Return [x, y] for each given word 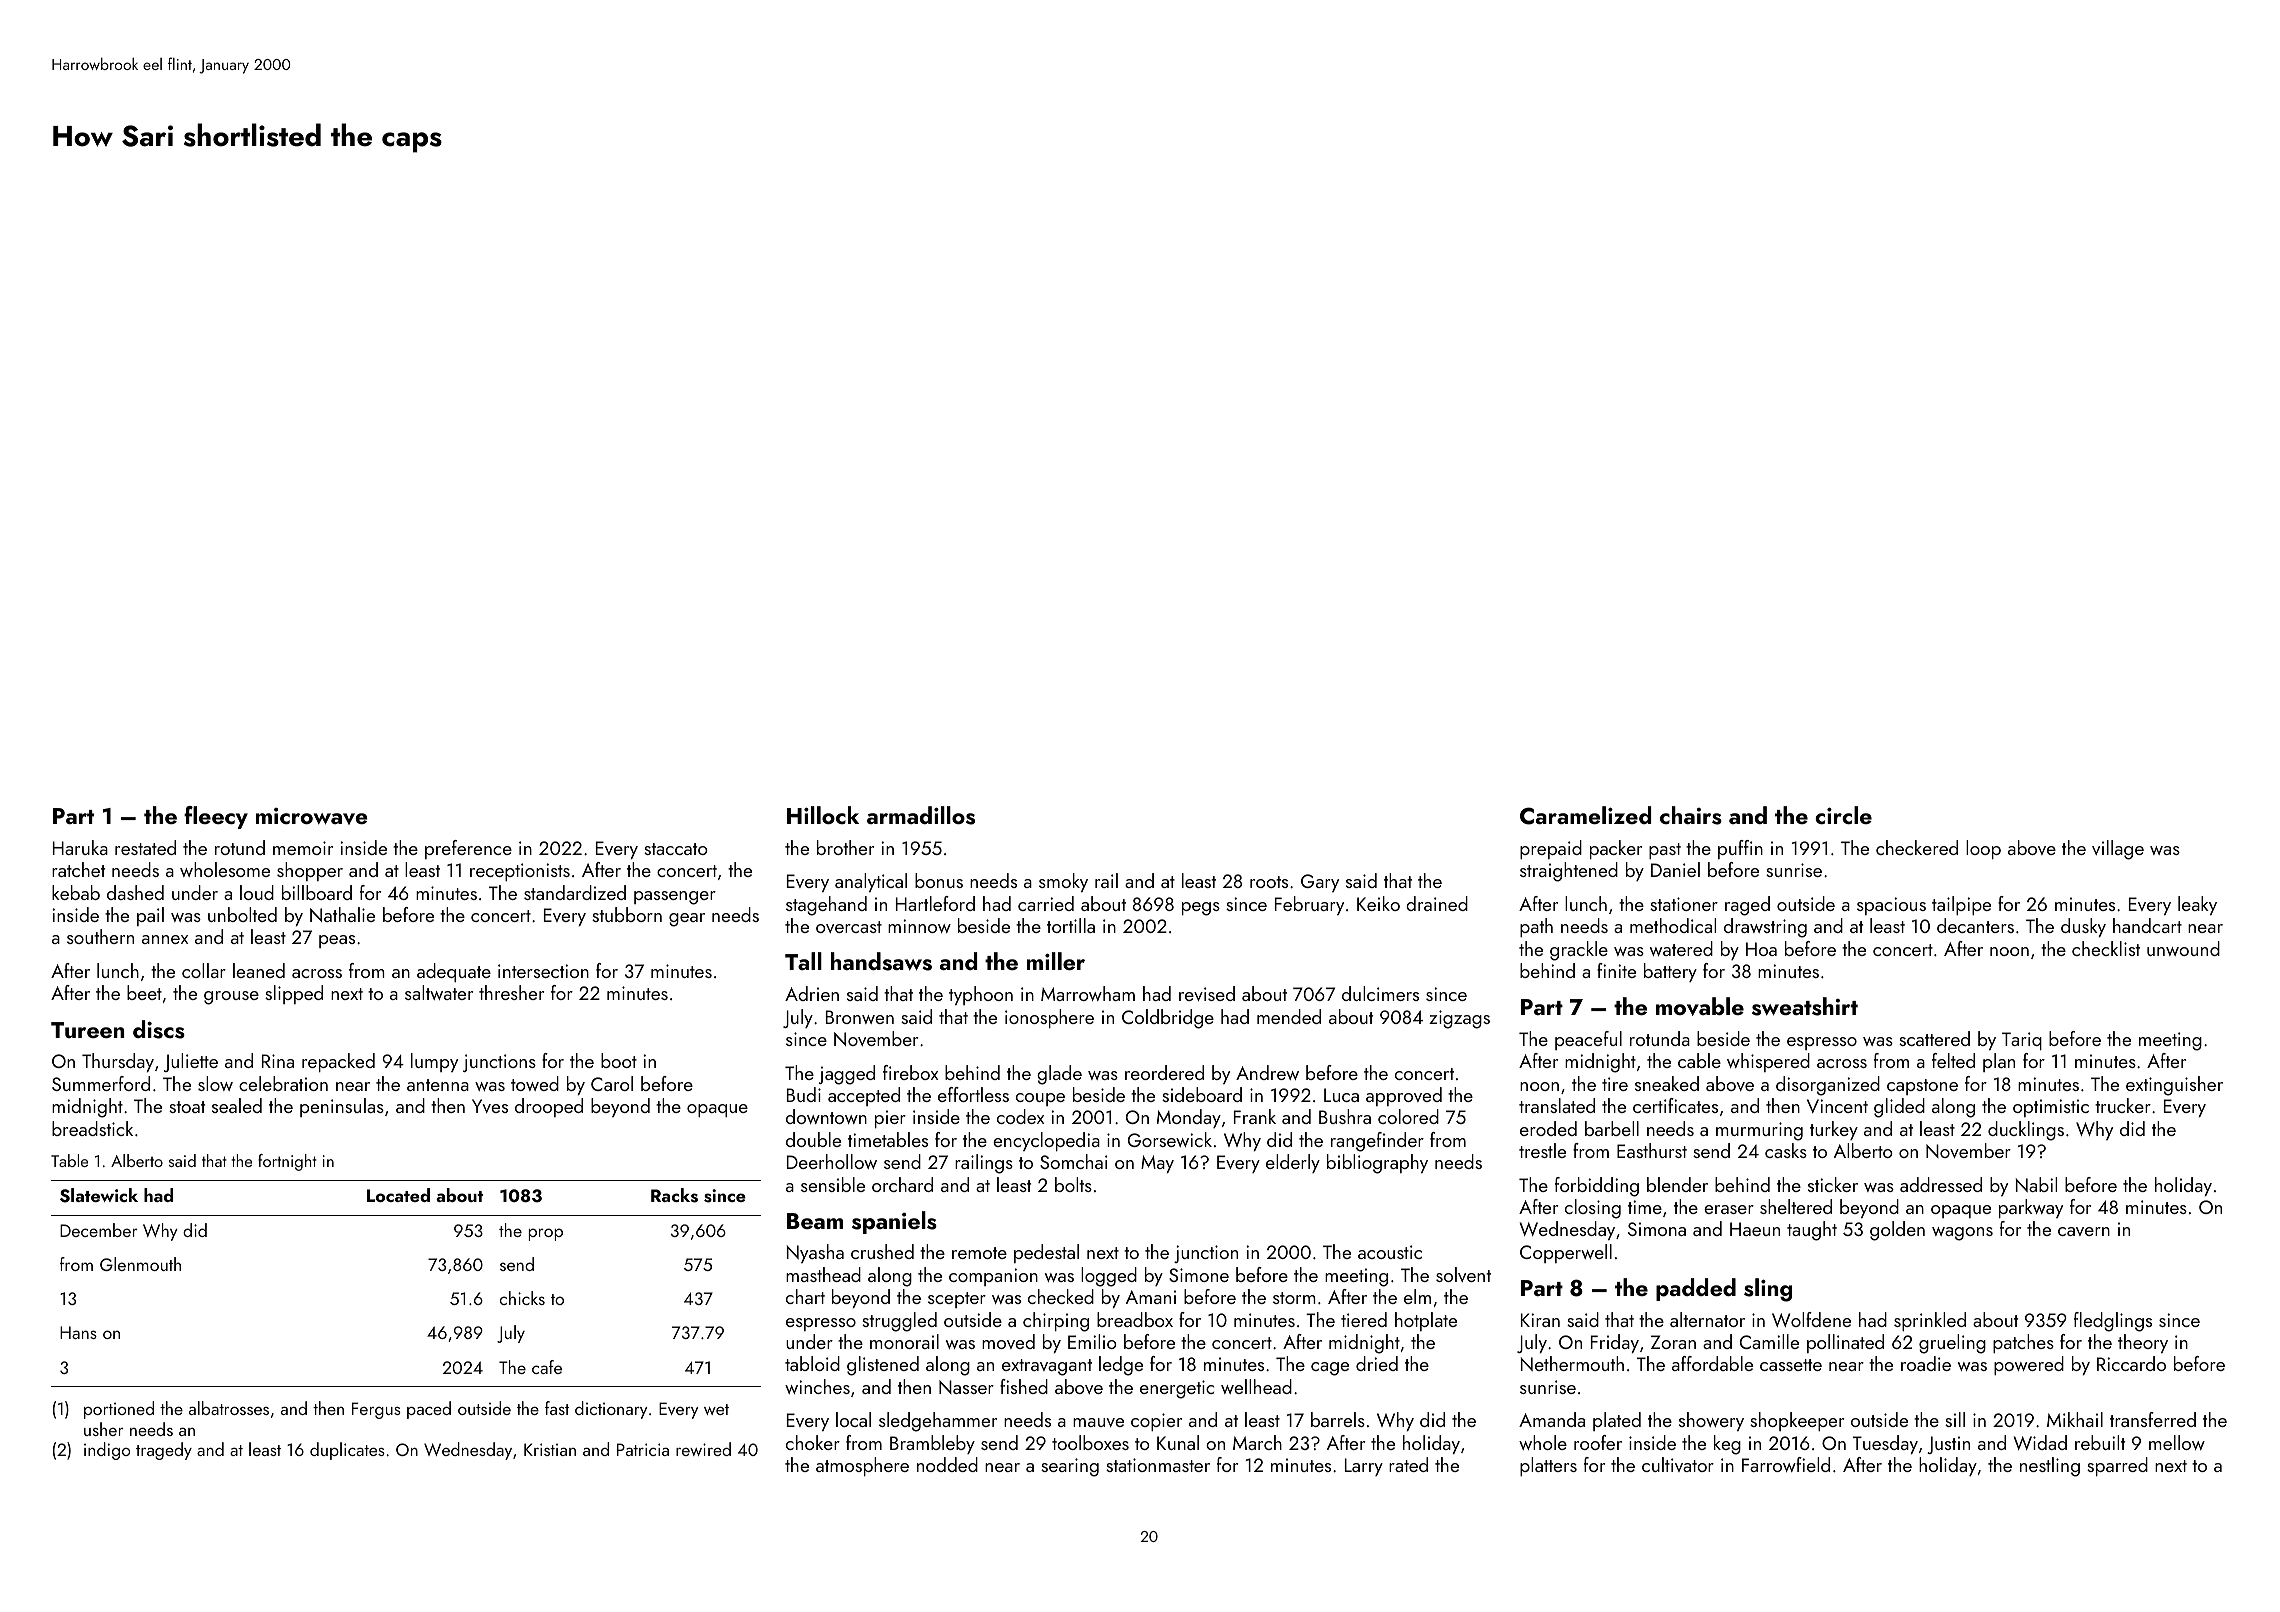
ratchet [78, 869]
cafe [547, 1367]
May [1157, 1164]
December [99, 1230]
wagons [1962, 1234]
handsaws [881, 961]
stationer [1684, 904]
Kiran [1540, 1320]
